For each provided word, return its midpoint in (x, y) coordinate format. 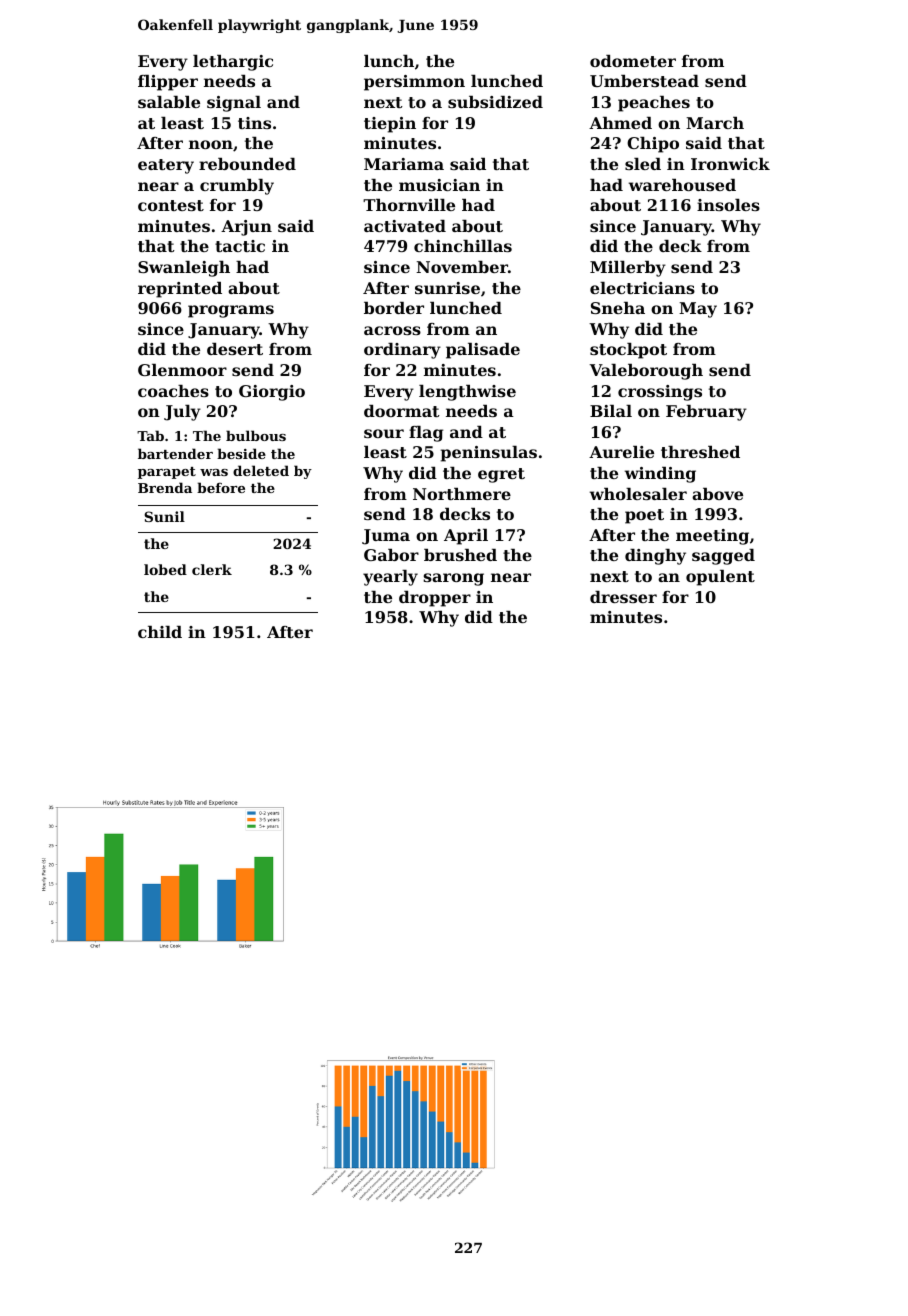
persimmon (414, 83)
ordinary (402, 351)
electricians (642, 288)
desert (235, 349)
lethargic (233, 63)
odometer (633, 61)
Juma (386, 537)
